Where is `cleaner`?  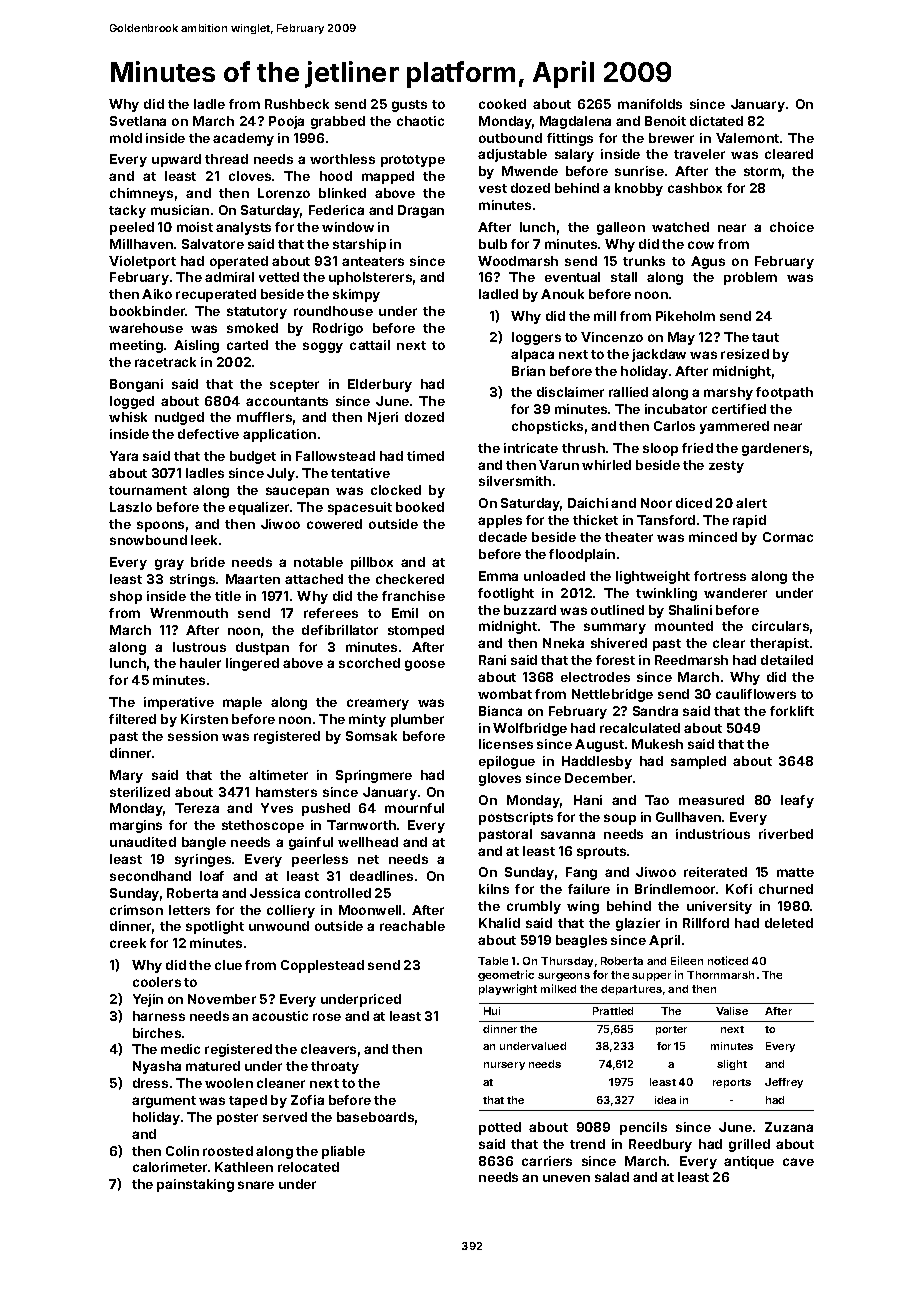 cleaner is located at coordinates (281, 1083).
